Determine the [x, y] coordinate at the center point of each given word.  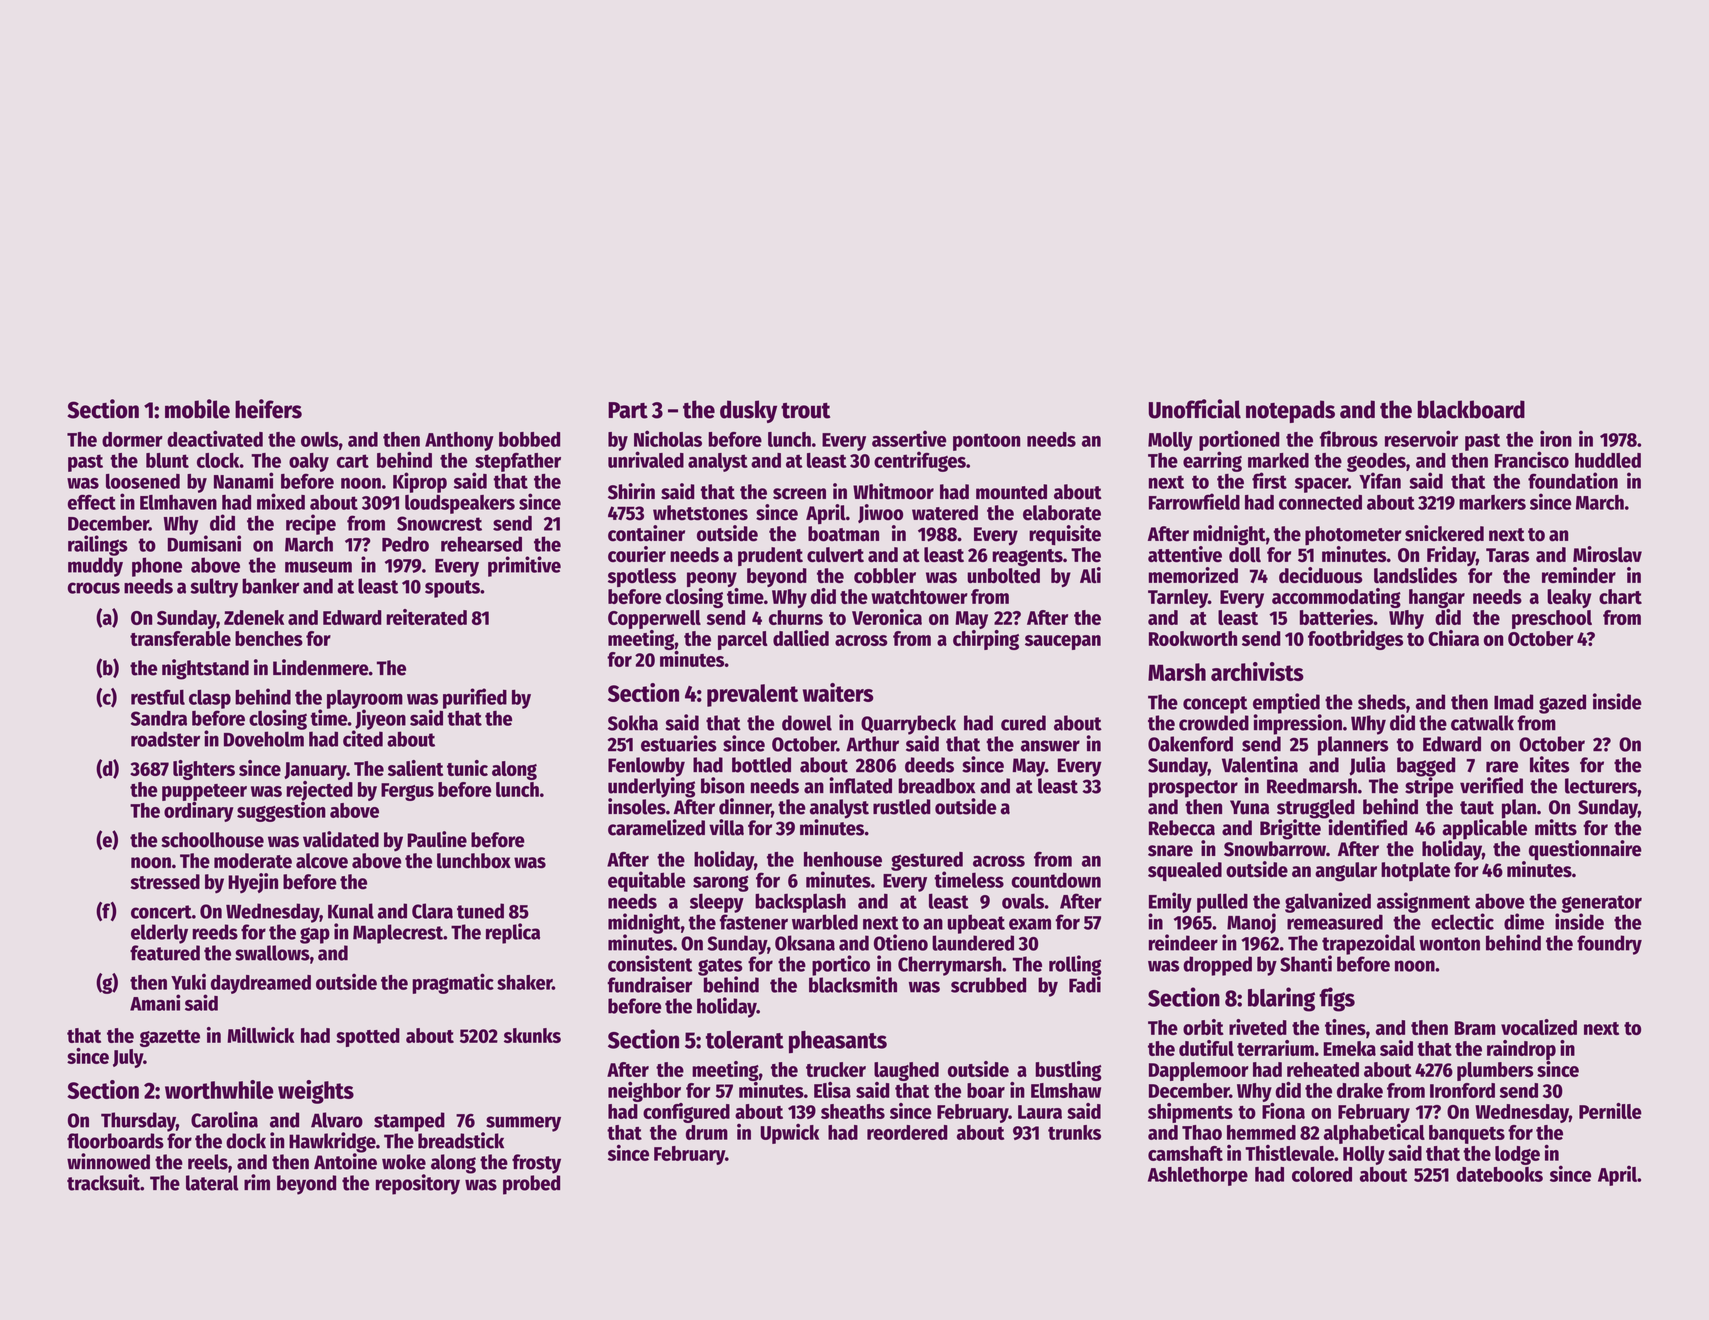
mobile [197, 409]
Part [628, 410]
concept [1215, 705]
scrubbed [988, 985]
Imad [1513, 702]
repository [418, 1184]
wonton [1449, 944]
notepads [1290, 411]
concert [161, 912]
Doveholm [264, 739]
